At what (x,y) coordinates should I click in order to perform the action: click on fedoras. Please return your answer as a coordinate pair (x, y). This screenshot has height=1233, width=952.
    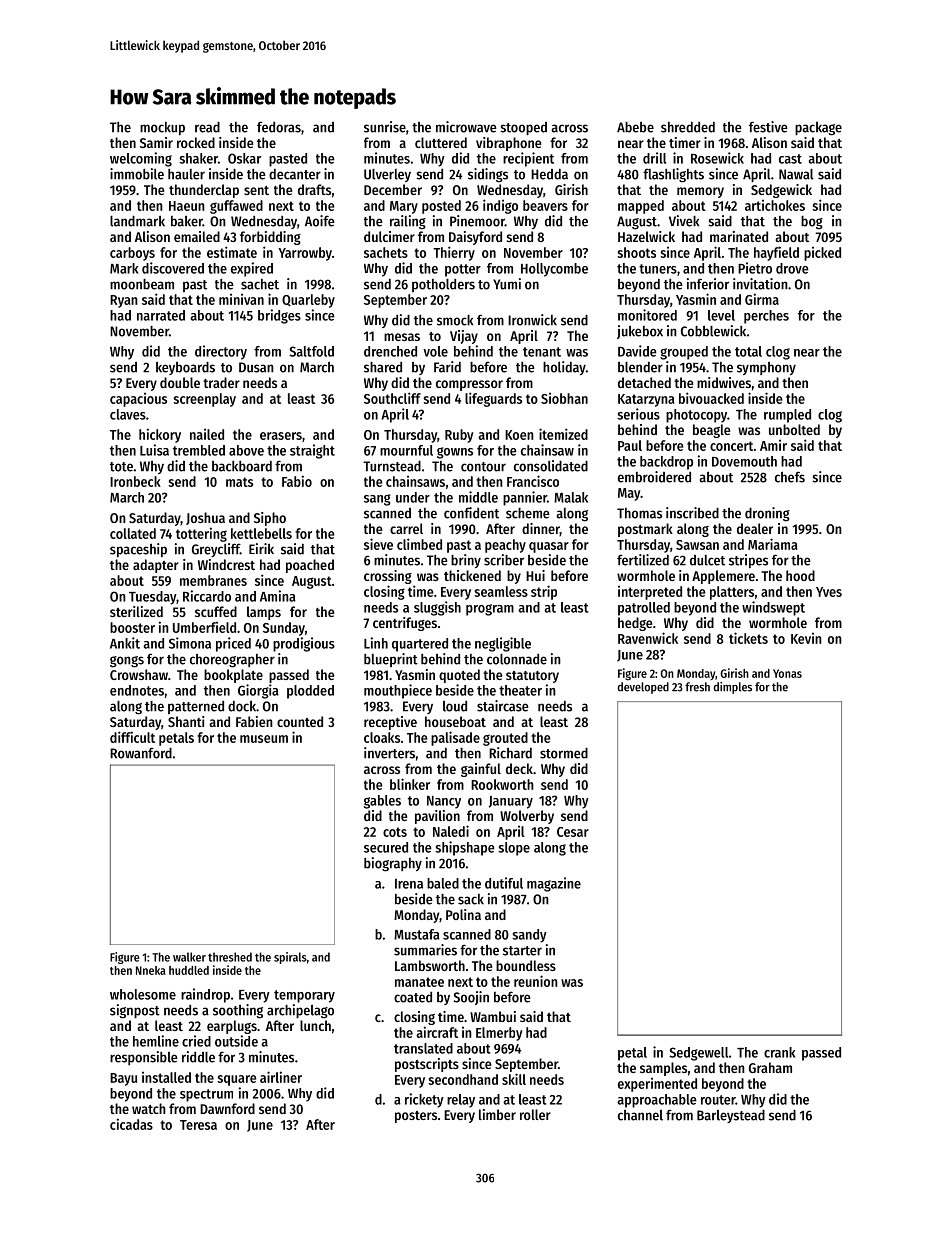
    Looking at the image, I should click on (279, 127).
